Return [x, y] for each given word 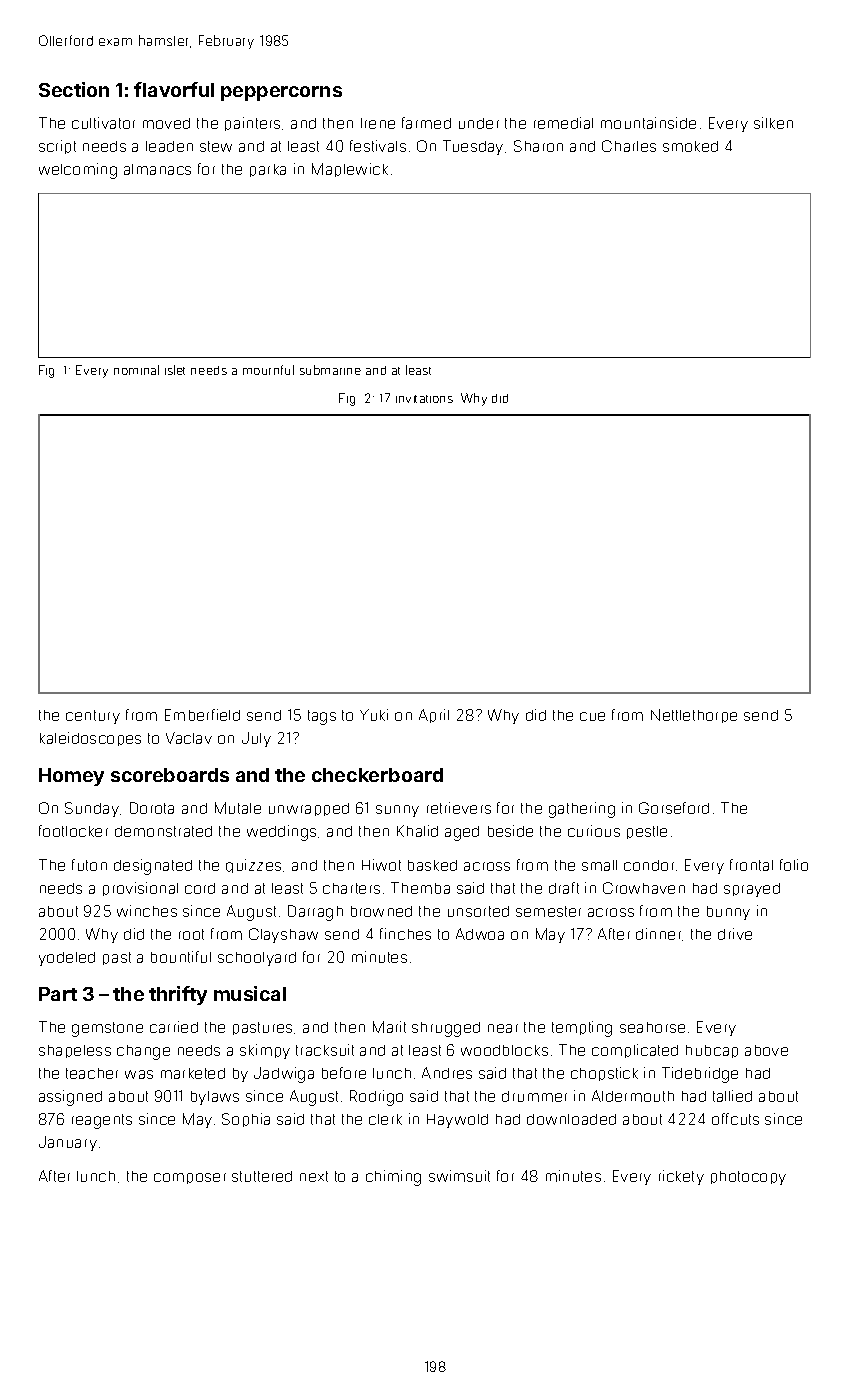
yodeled [67, 959]
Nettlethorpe [694, 716]
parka [268, 170]
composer [190, 1178]
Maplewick [350, 170]
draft [564, 888]
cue [592, 716]
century [93, 717]
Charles [629, 146]
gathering [582, 810]
